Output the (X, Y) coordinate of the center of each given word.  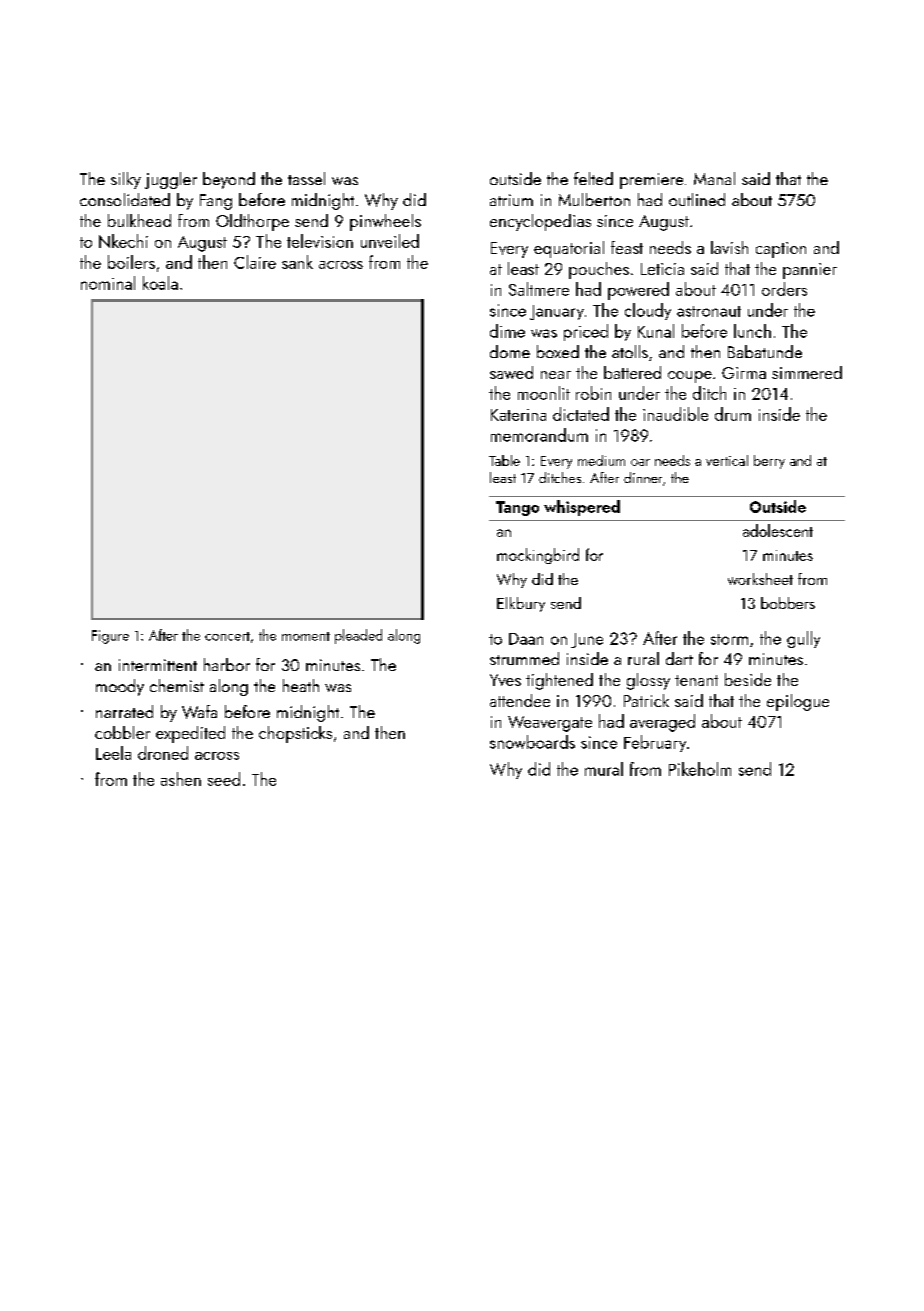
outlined (697, 199)
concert (227, 636)
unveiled (390, 241)
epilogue (798, 702)
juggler (171, 180)
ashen (181, 779)
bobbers (788, 603)
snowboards (532, 742)
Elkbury (521, 604)
